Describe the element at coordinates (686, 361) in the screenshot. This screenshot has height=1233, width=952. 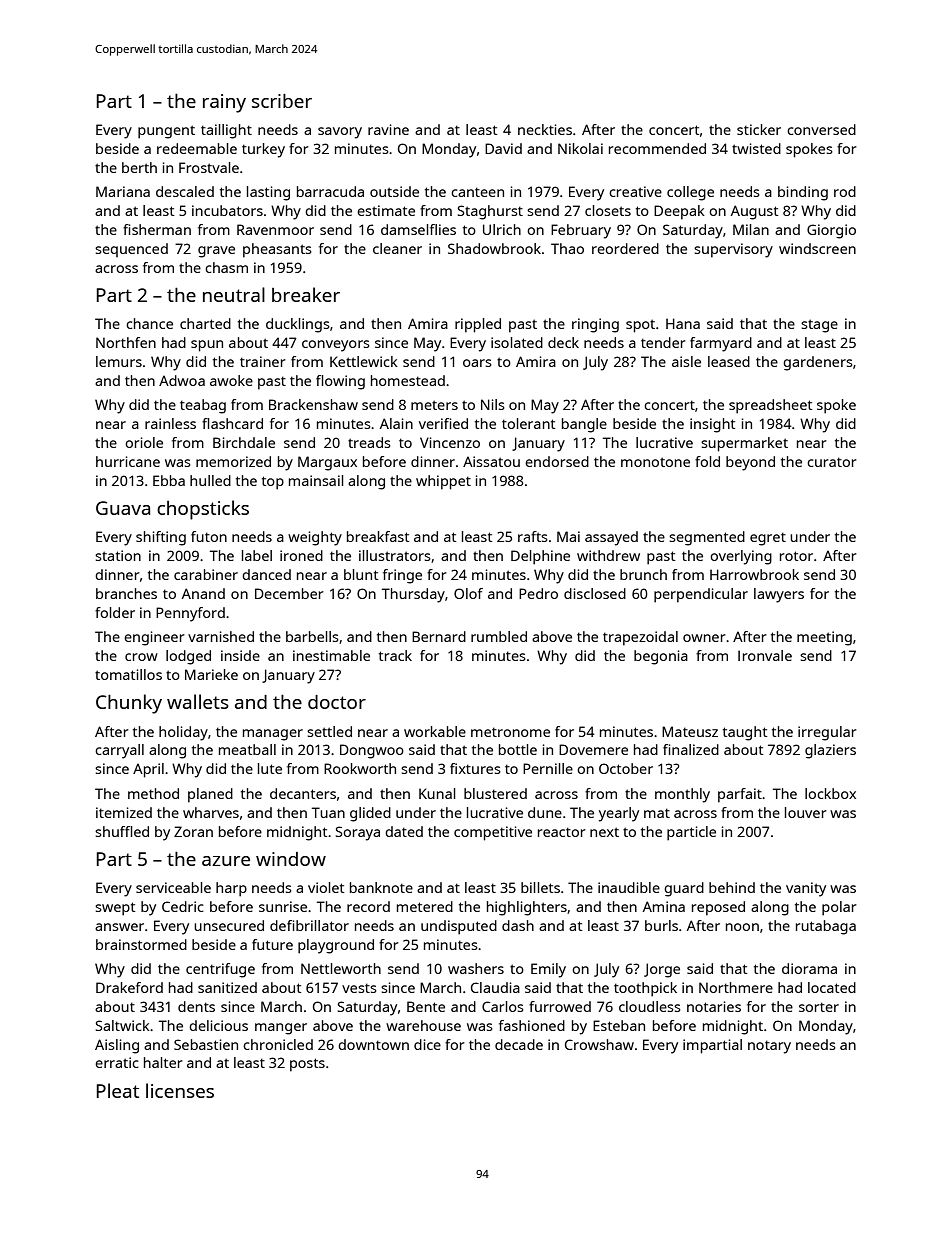
I see `aisle` at that location.
